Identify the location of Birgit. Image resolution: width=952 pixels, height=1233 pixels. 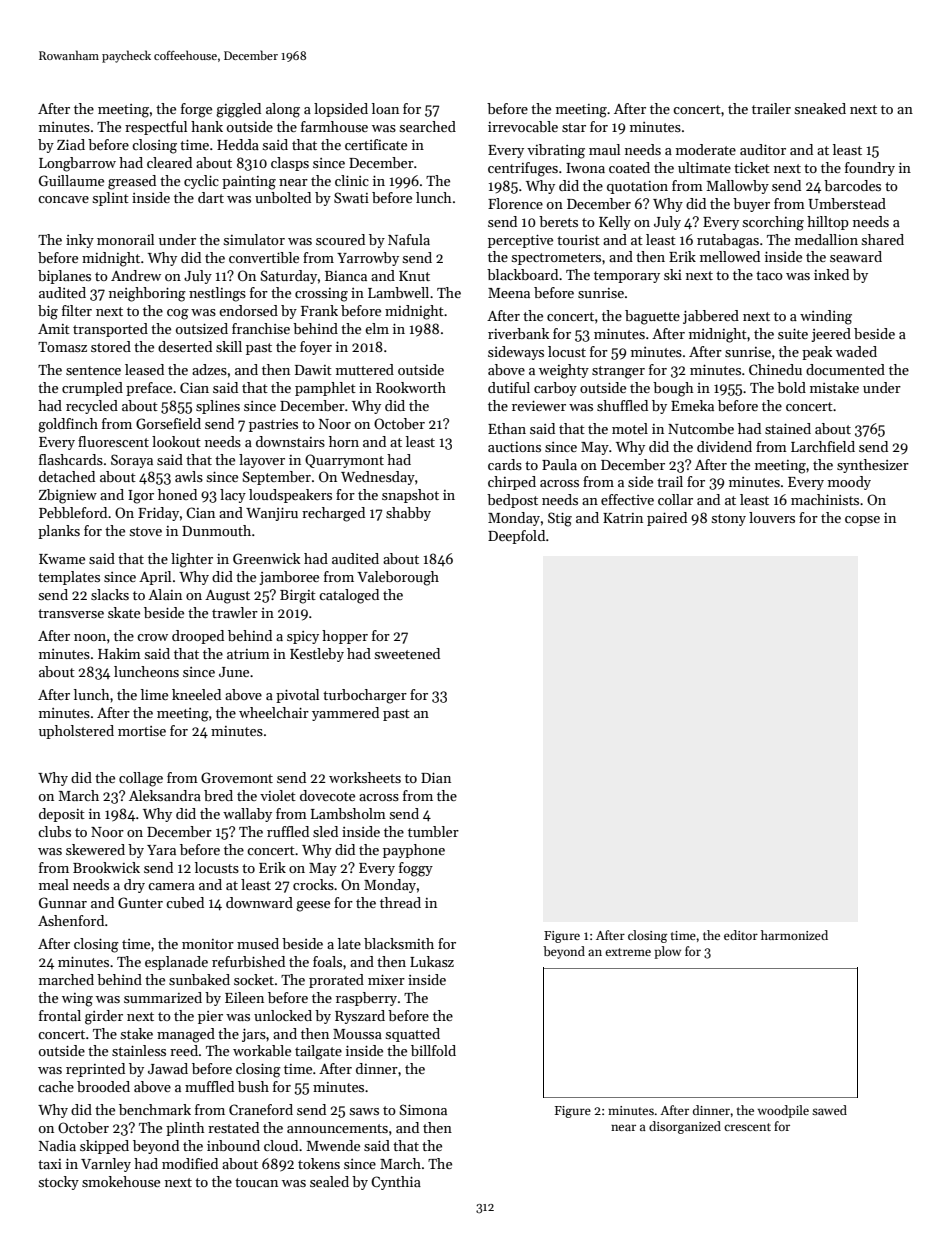
(298, 597).
